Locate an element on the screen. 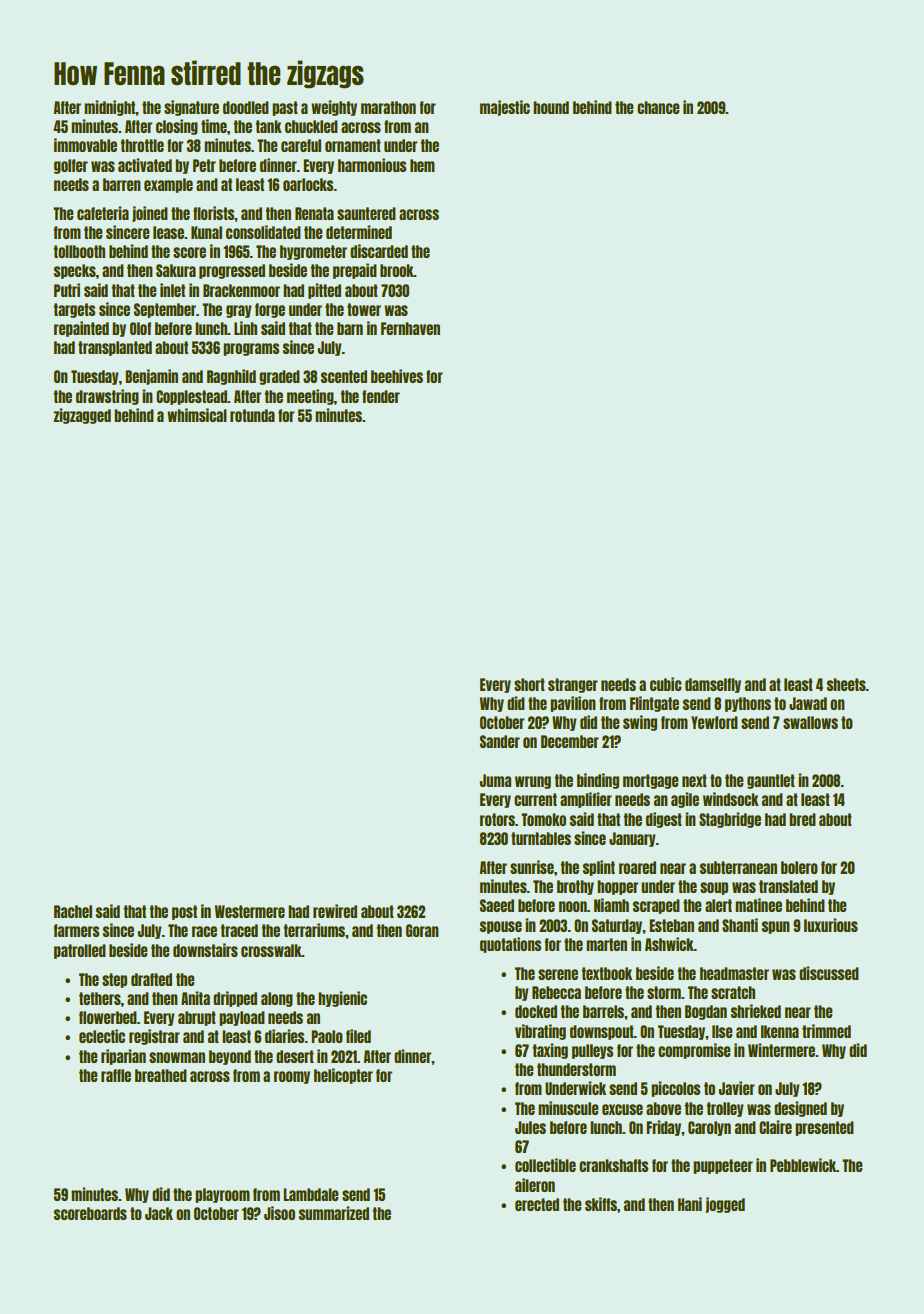 Image resolution: width=924 pixels, height=1314 pixels. Rachel is located at coordinates (73, 911).
